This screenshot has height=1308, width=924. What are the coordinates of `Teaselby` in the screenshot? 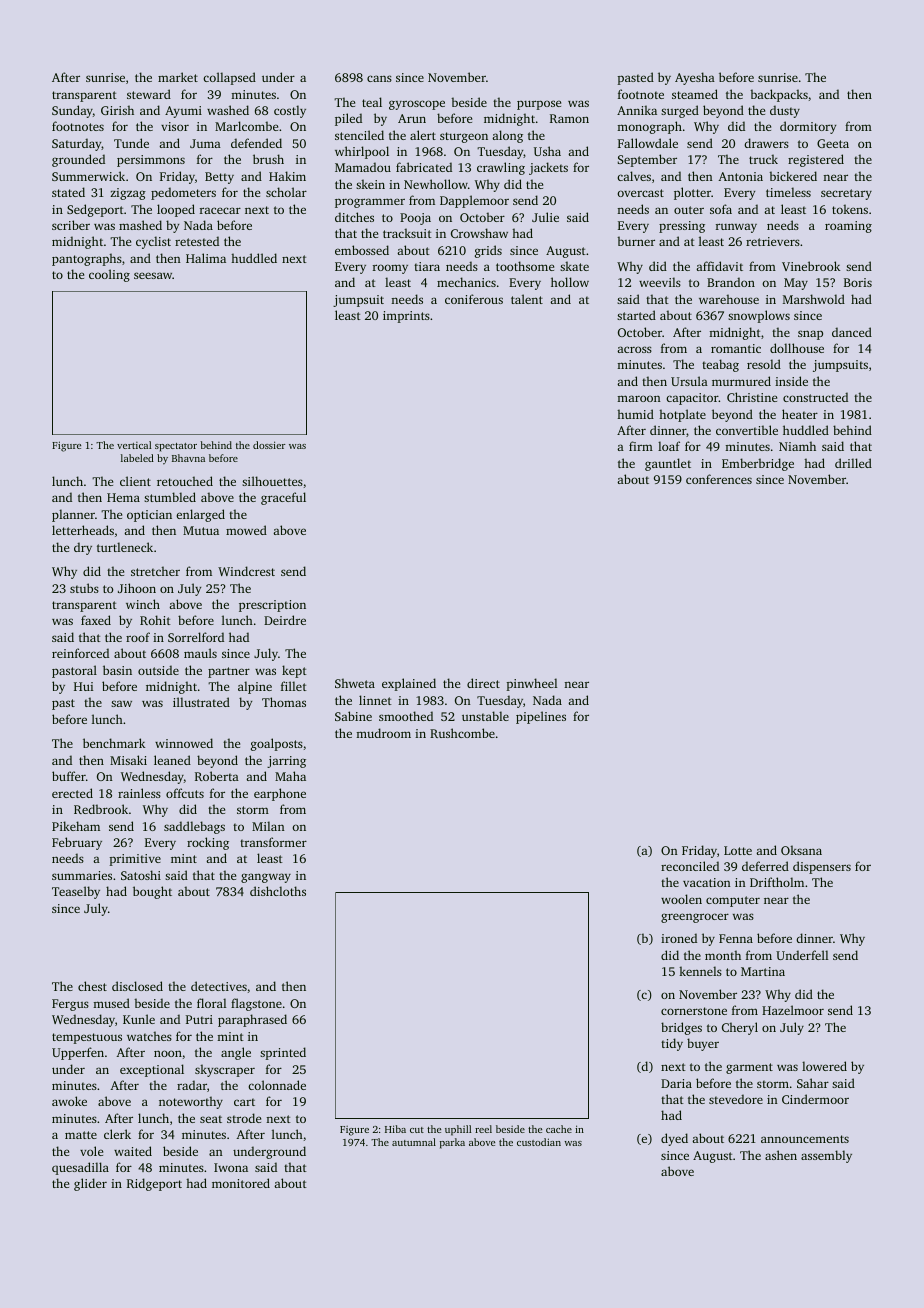 It's located at (76, 892).
